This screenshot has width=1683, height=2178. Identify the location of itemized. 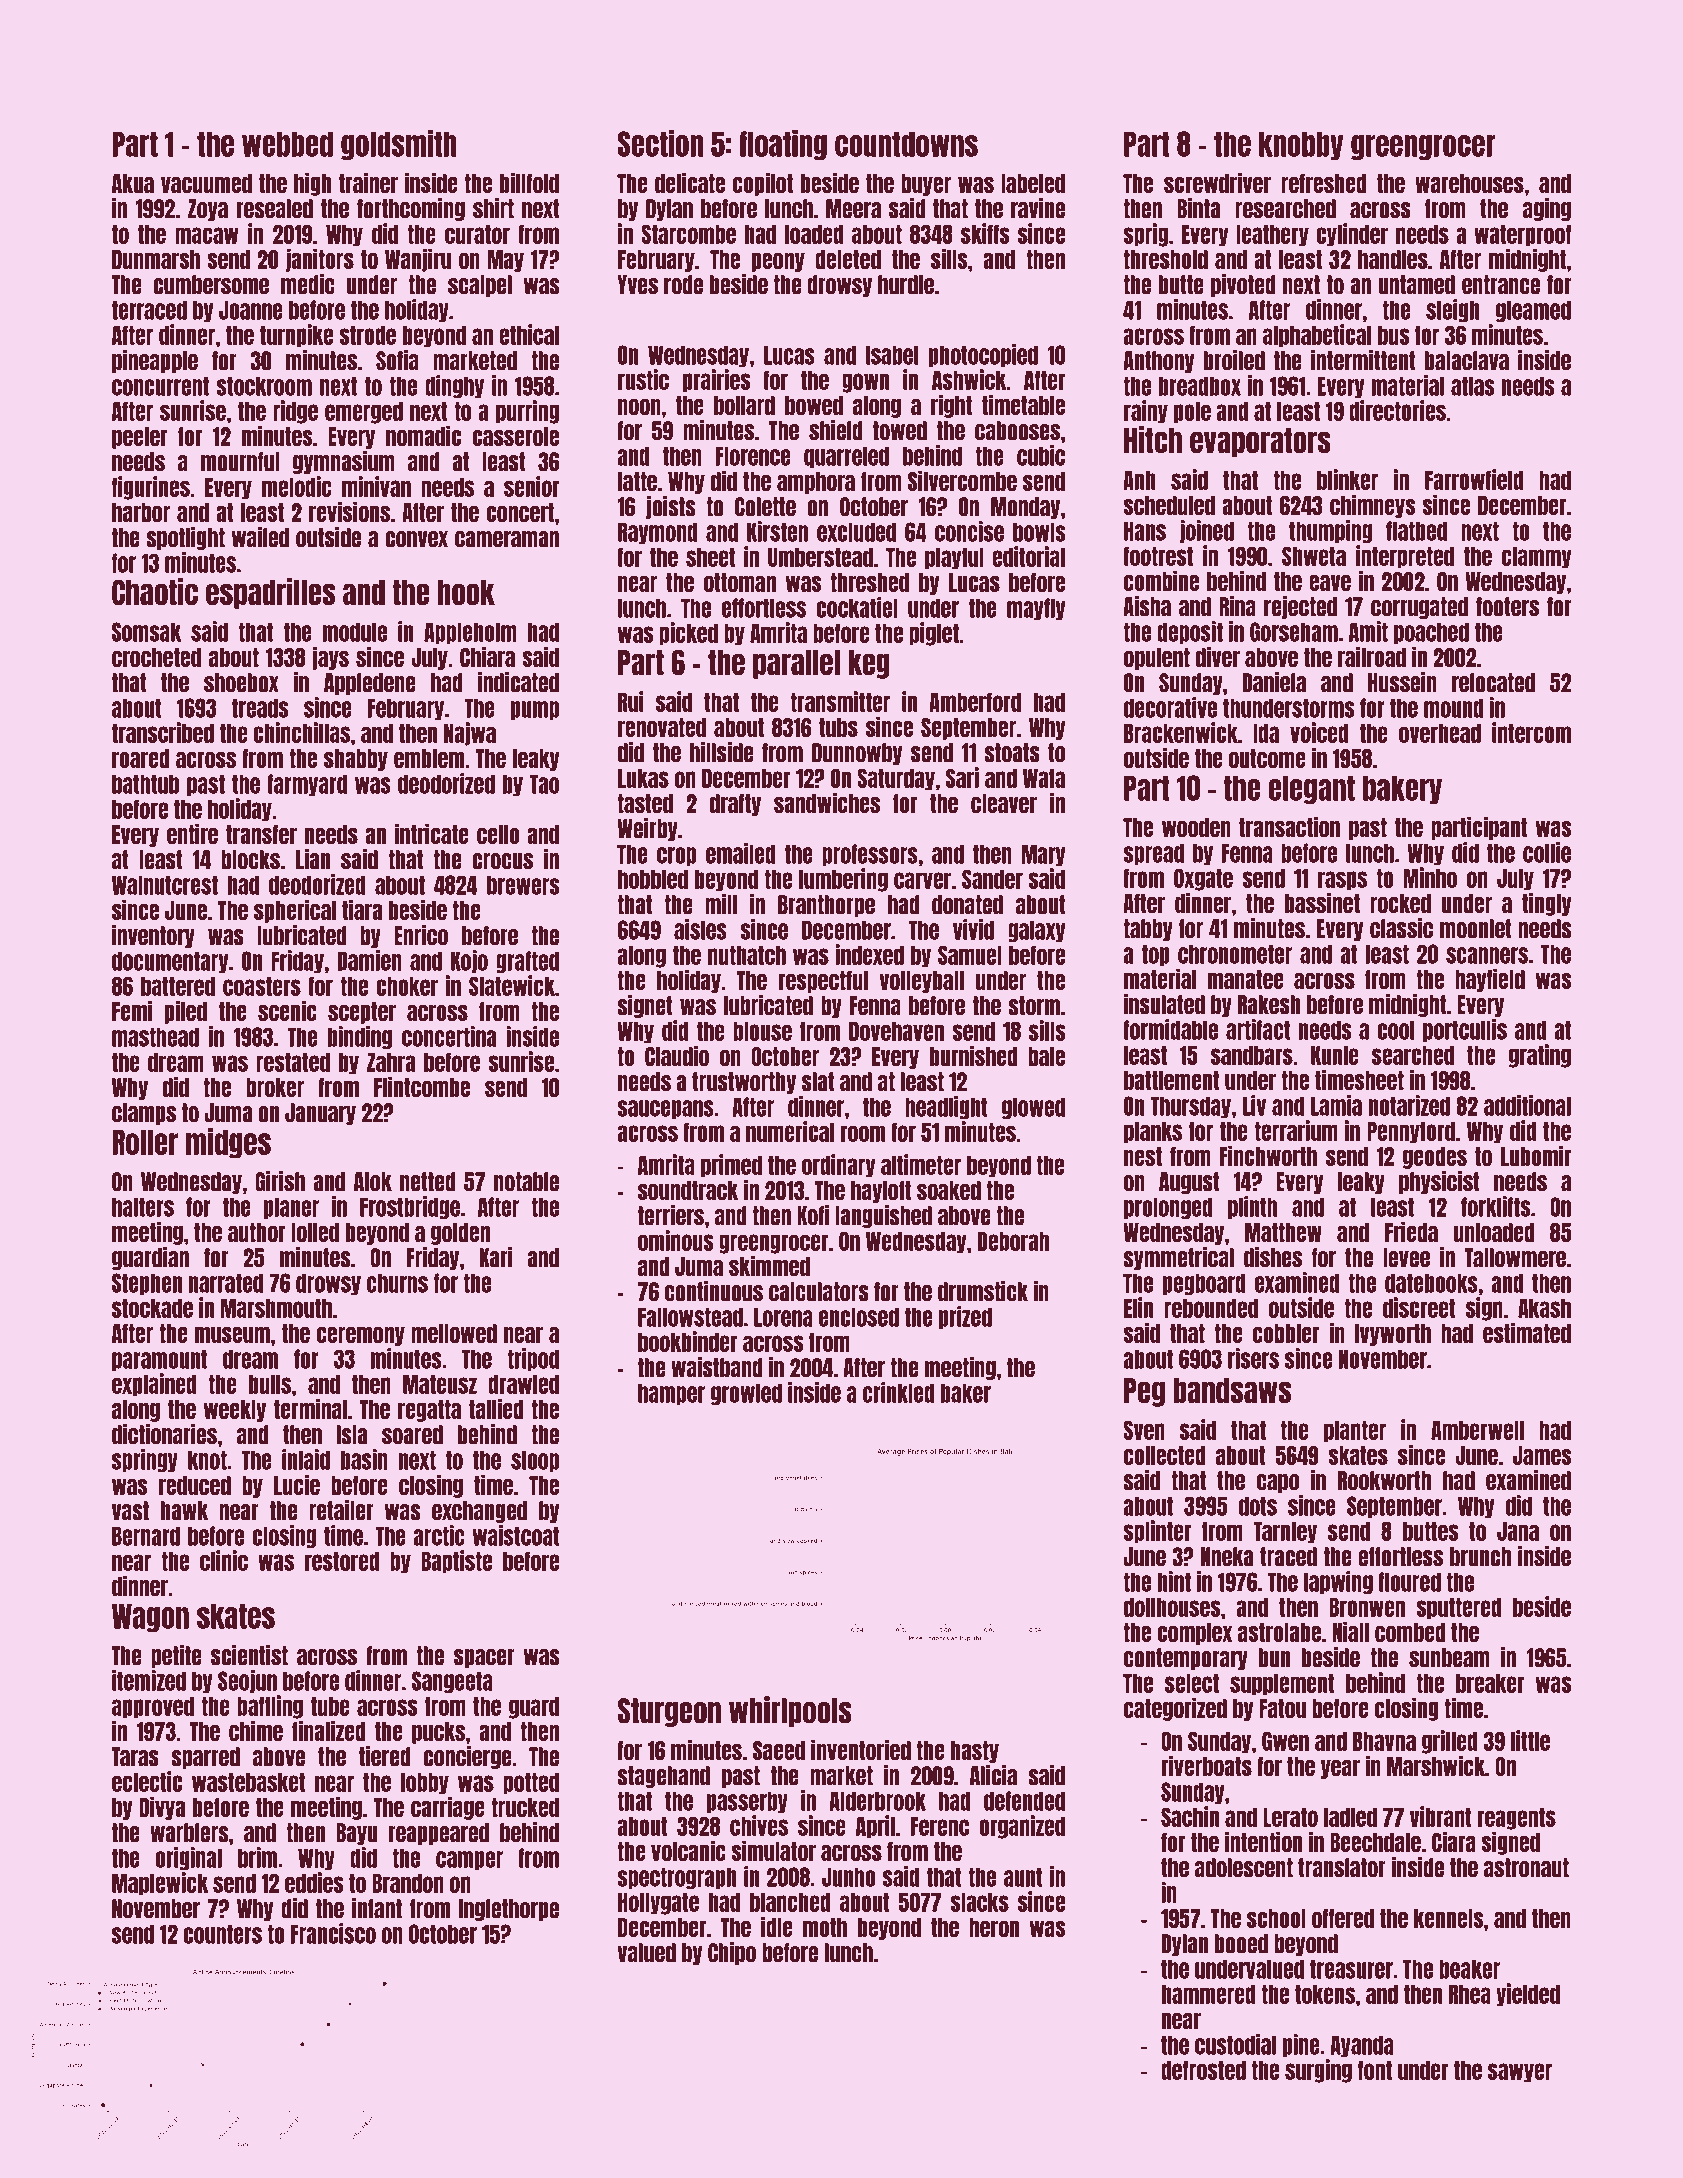
(149, 1680).
